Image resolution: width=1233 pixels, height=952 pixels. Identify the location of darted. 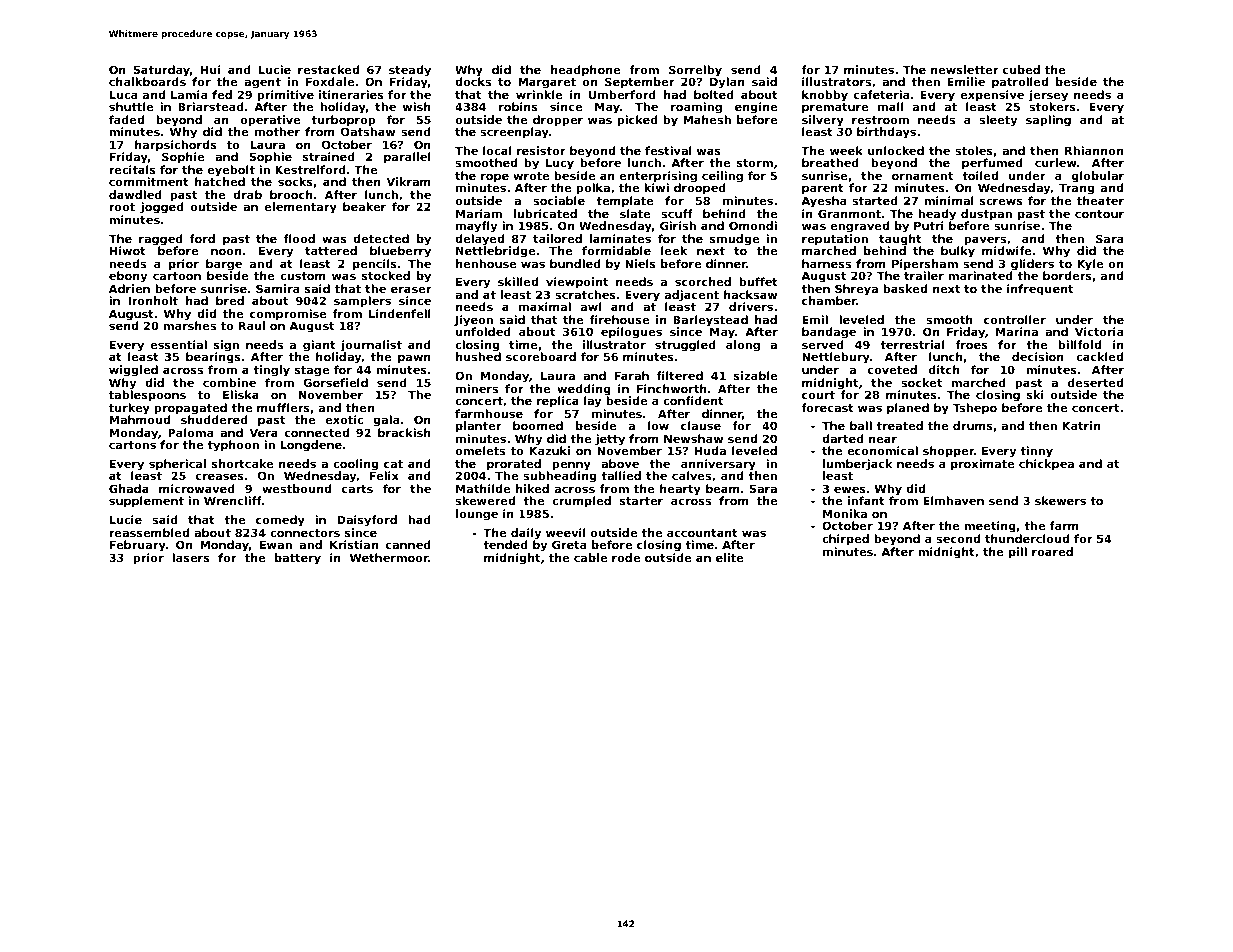
(843, 438).
